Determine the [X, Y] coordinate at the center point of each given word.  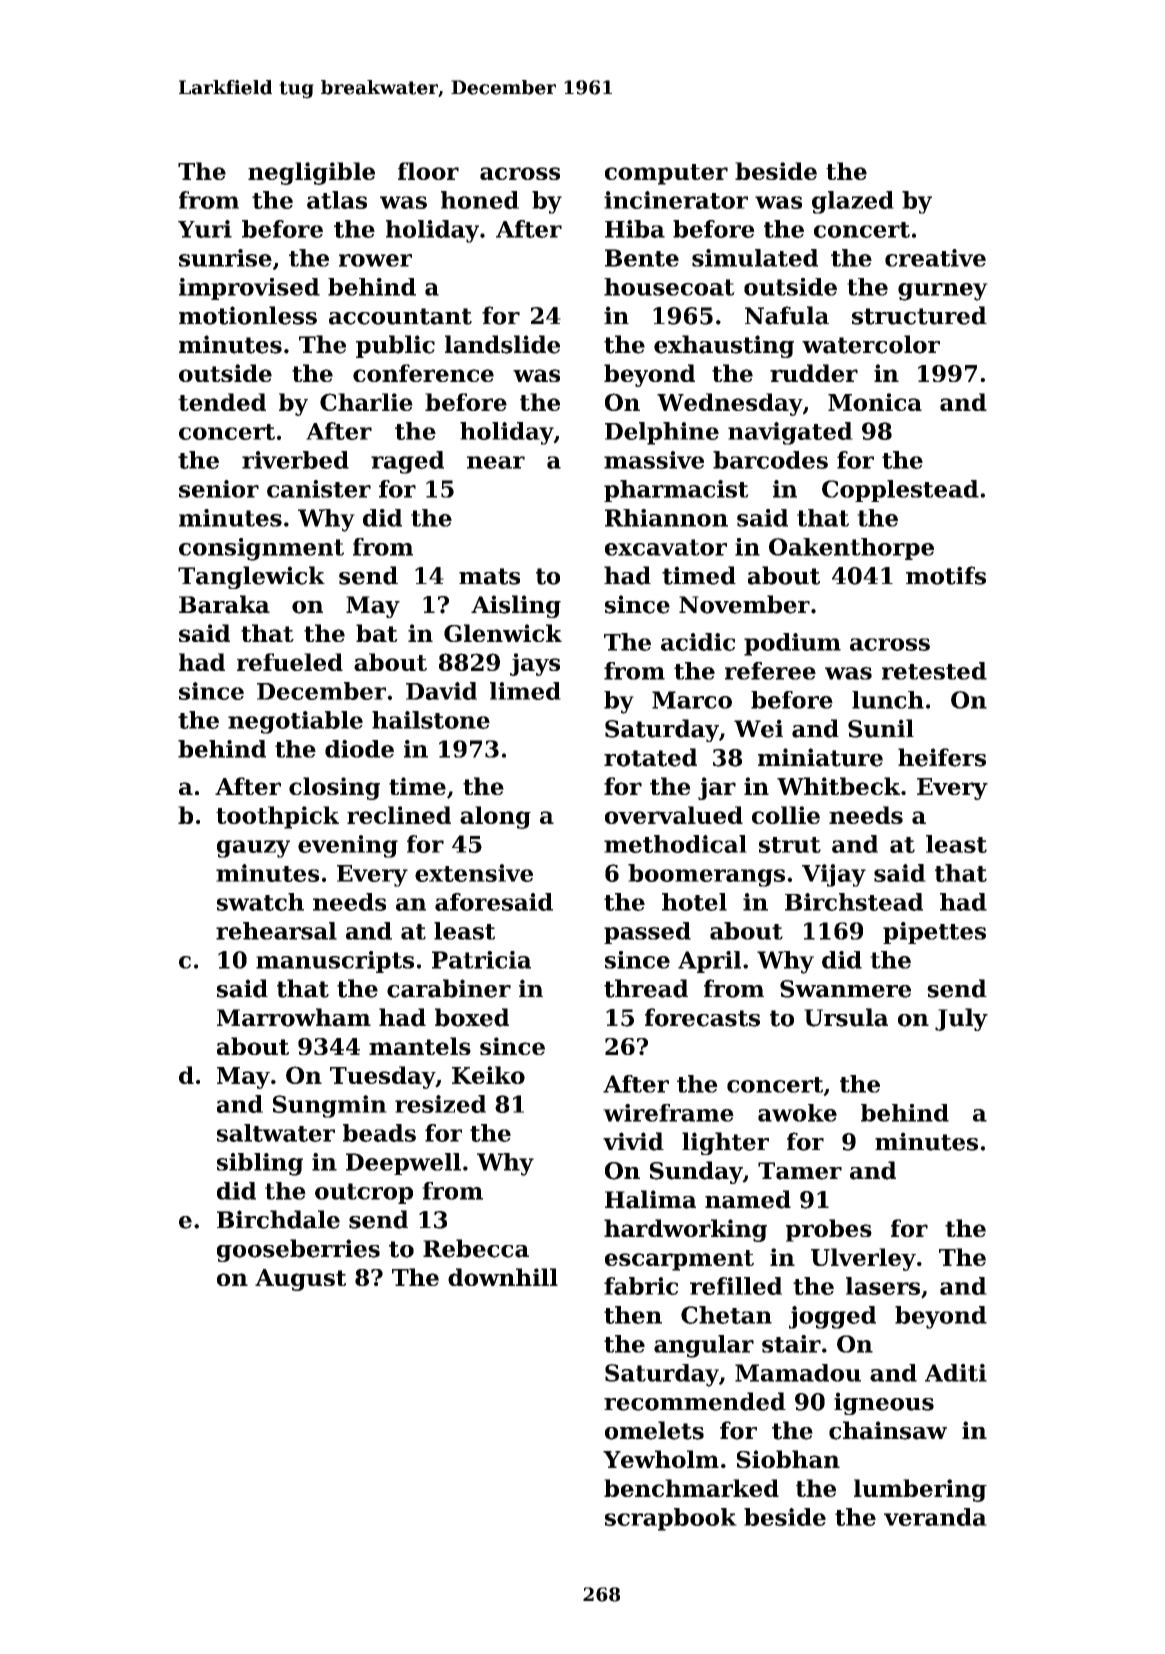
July [961, 1019]
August [300, 1280]
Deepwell [403, 1164]
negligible [311, 173]
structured [919, 315]
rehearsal [276, 931]
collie [786, 815]
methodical [675, 844]
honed [480, 200]
